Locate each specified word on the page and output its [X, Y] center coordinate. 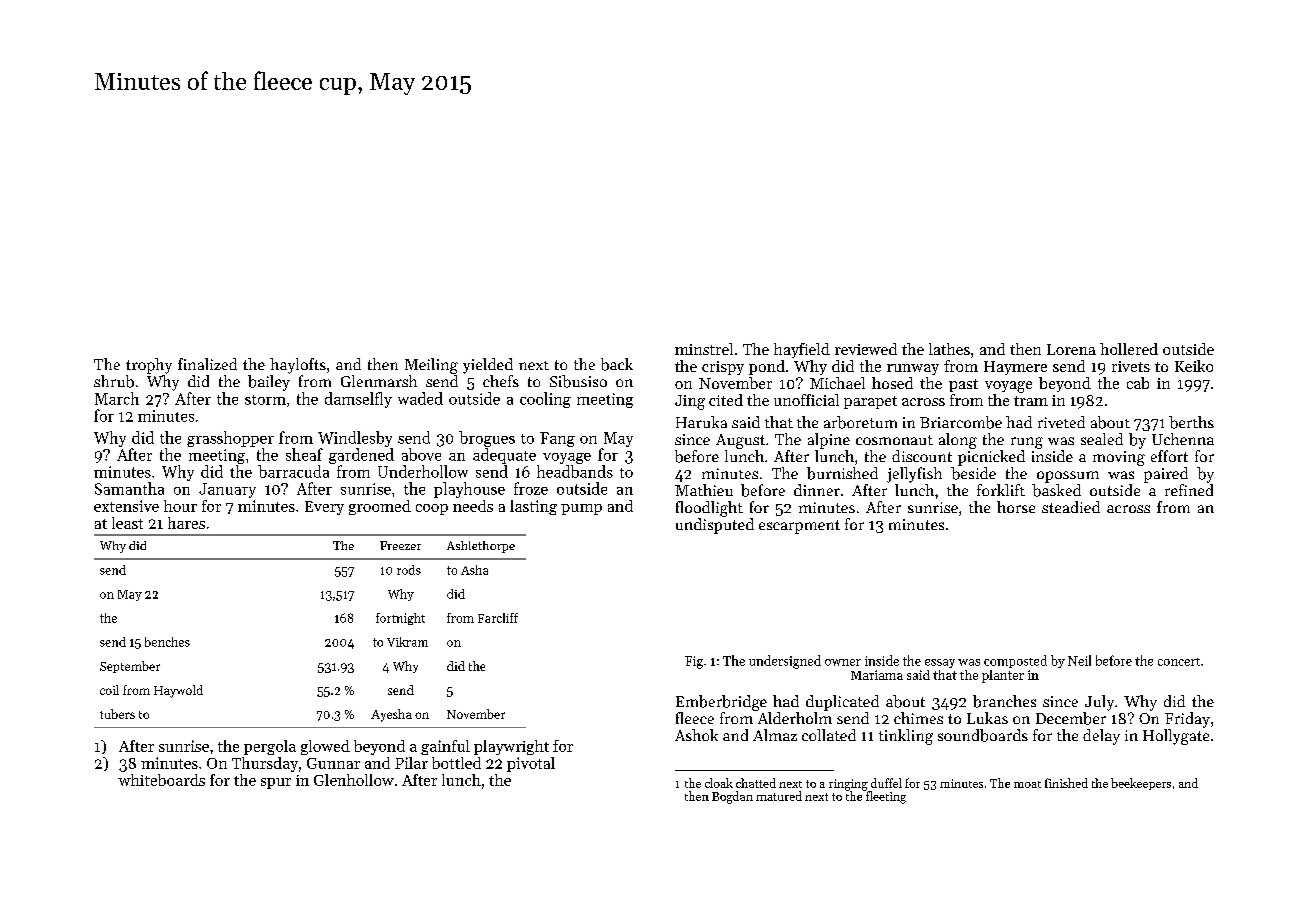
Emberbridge [721, 703]
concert [1179, 662]
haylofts [298, 366]
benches [167, 642]
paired [1166, 475]
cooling [545, 400]
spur [276, 783]
